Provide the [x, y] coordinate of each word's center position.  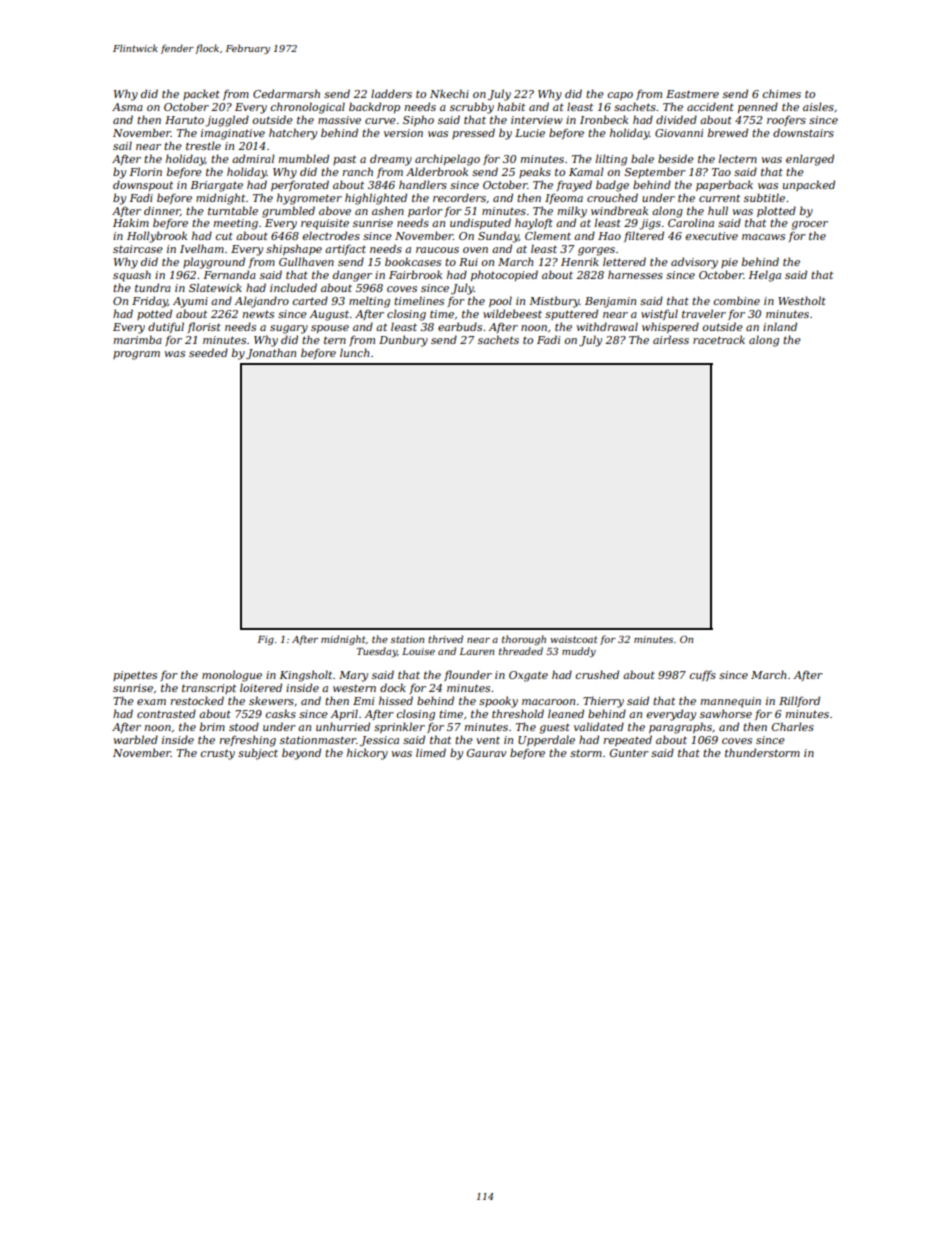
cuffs [703, 675]
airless [671, 339]
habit [511, 106]
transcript [209, 689]
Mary [353, 676]
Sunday [498, 237]
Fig [266, 640]
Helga [764, 276]
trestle [203, 145]
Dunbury [403, 341]
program [136, 355]
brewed [728, 132]
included [293, 287]
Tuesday [377, 652]
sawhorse [726, 713]
